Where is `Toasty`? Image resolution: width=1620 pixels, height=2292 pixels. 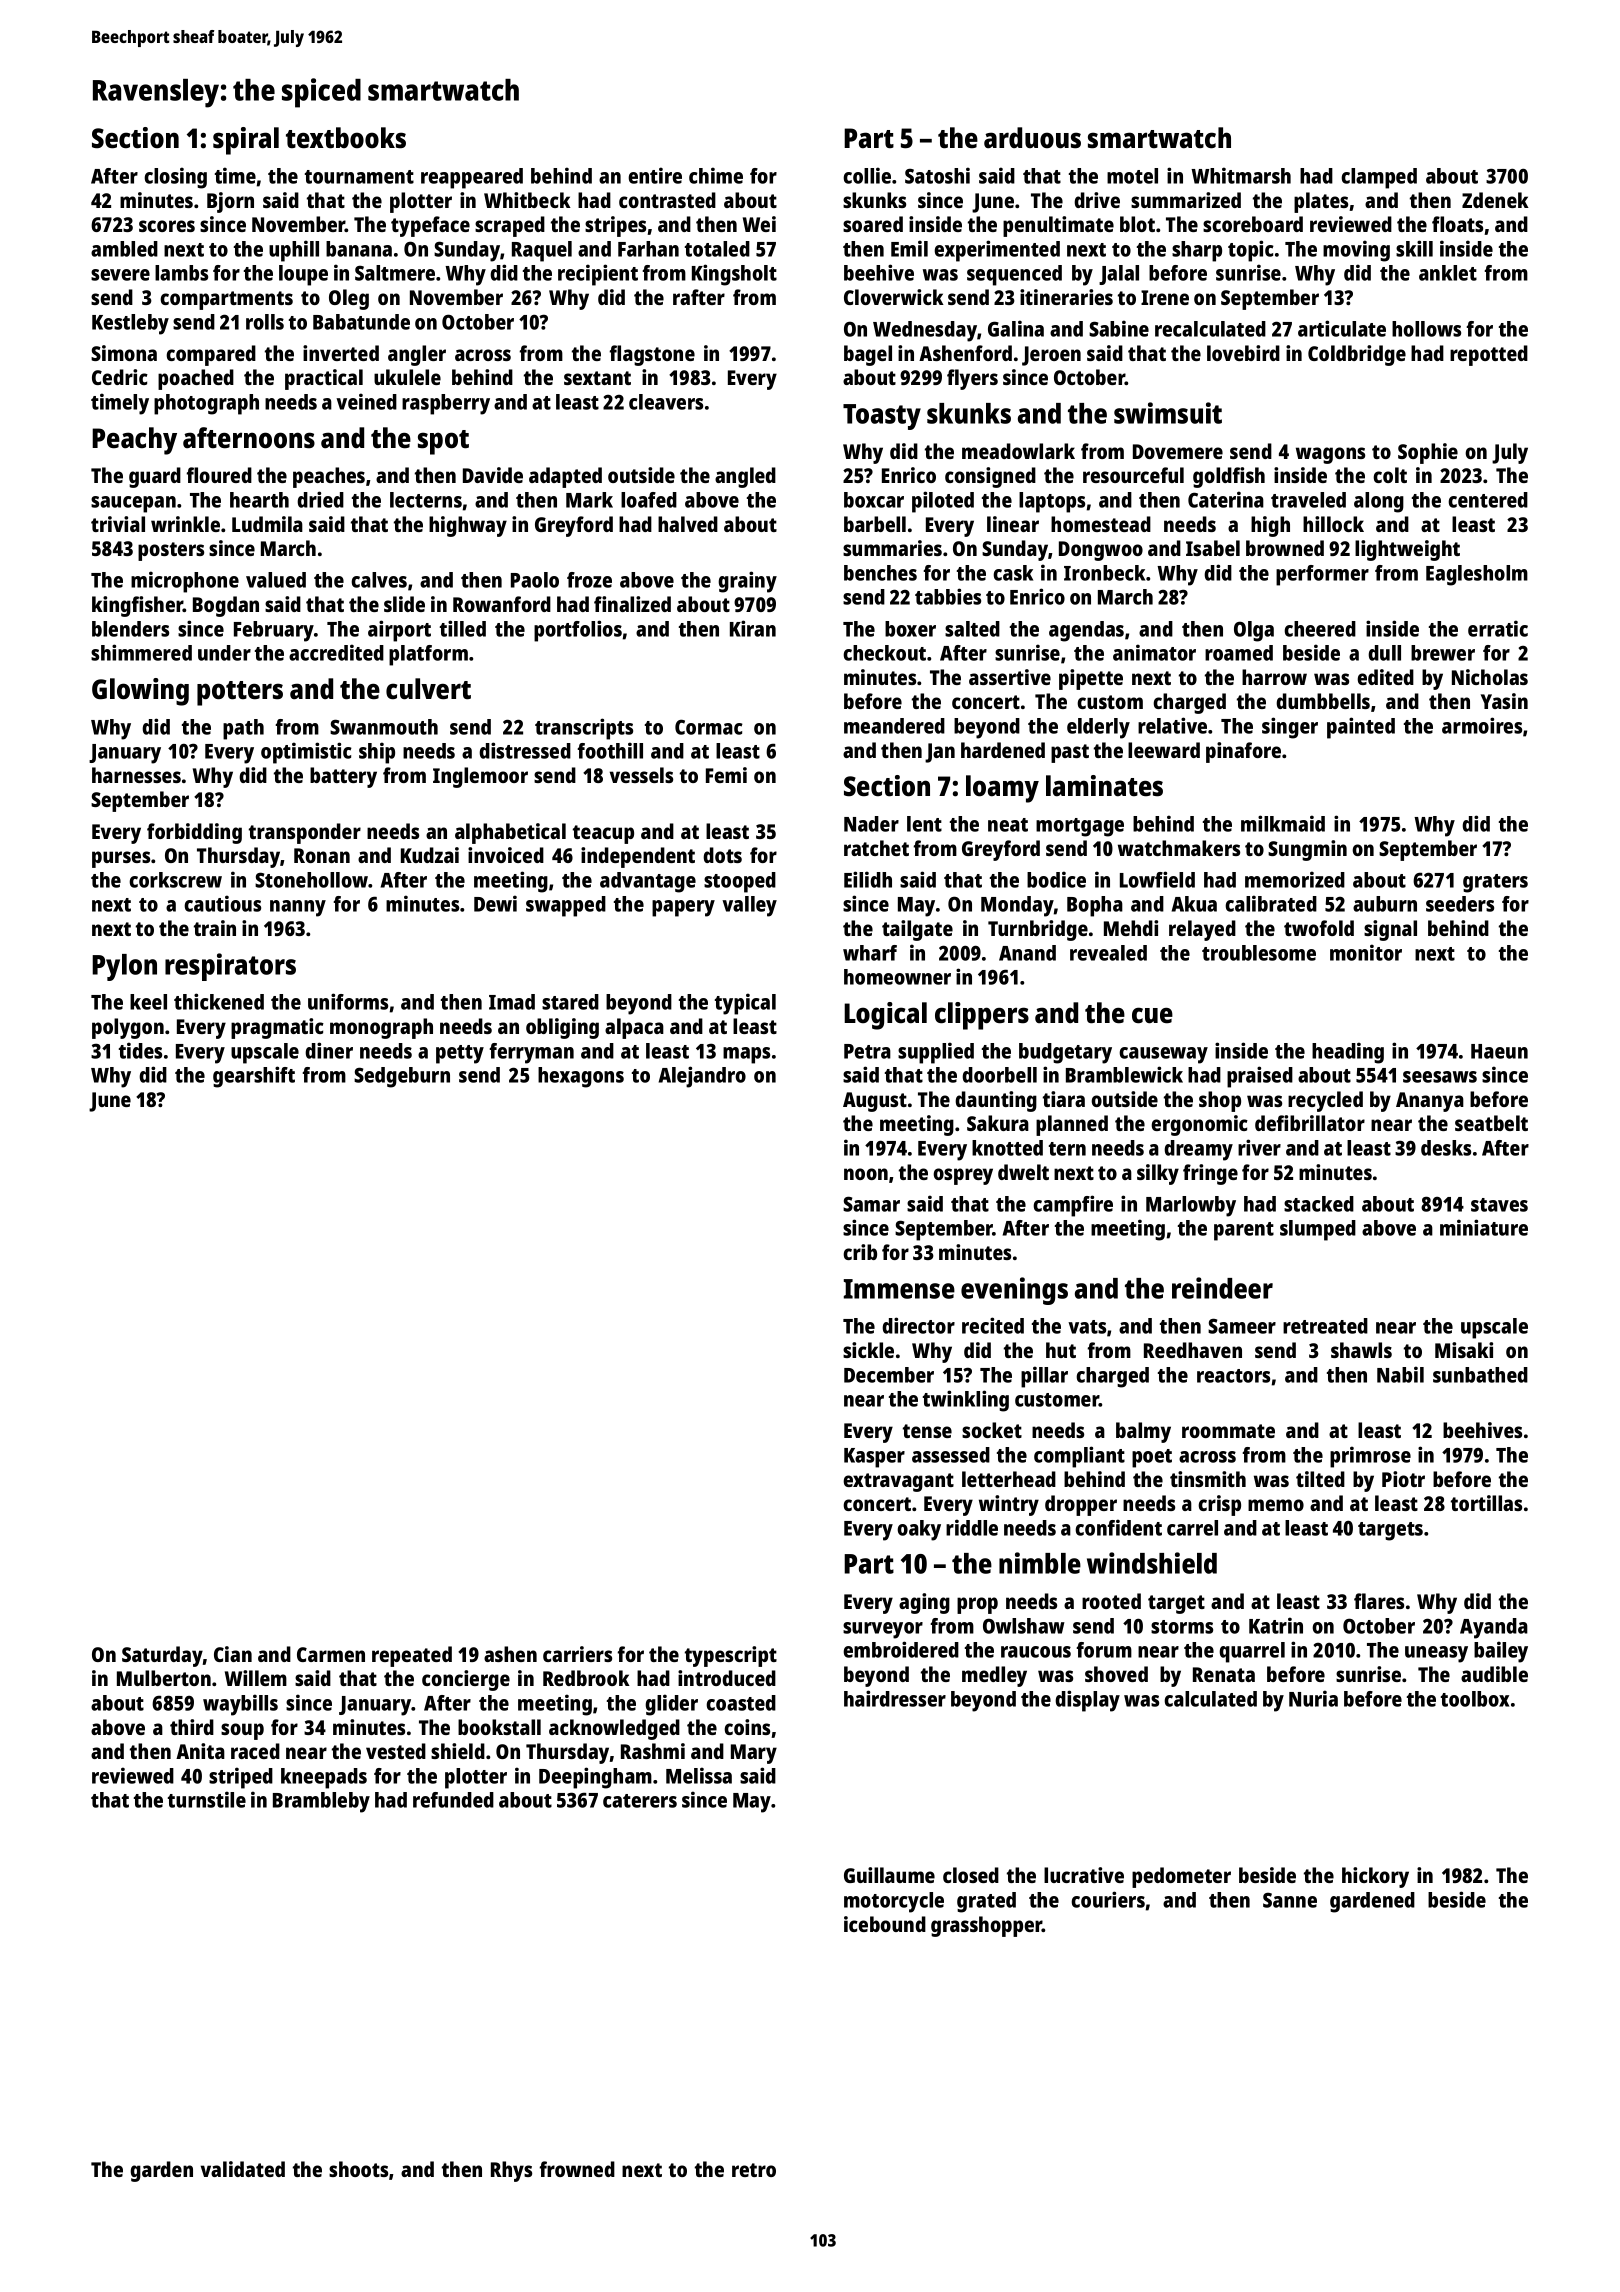 Toasty is located at coordinates (882, 417).
